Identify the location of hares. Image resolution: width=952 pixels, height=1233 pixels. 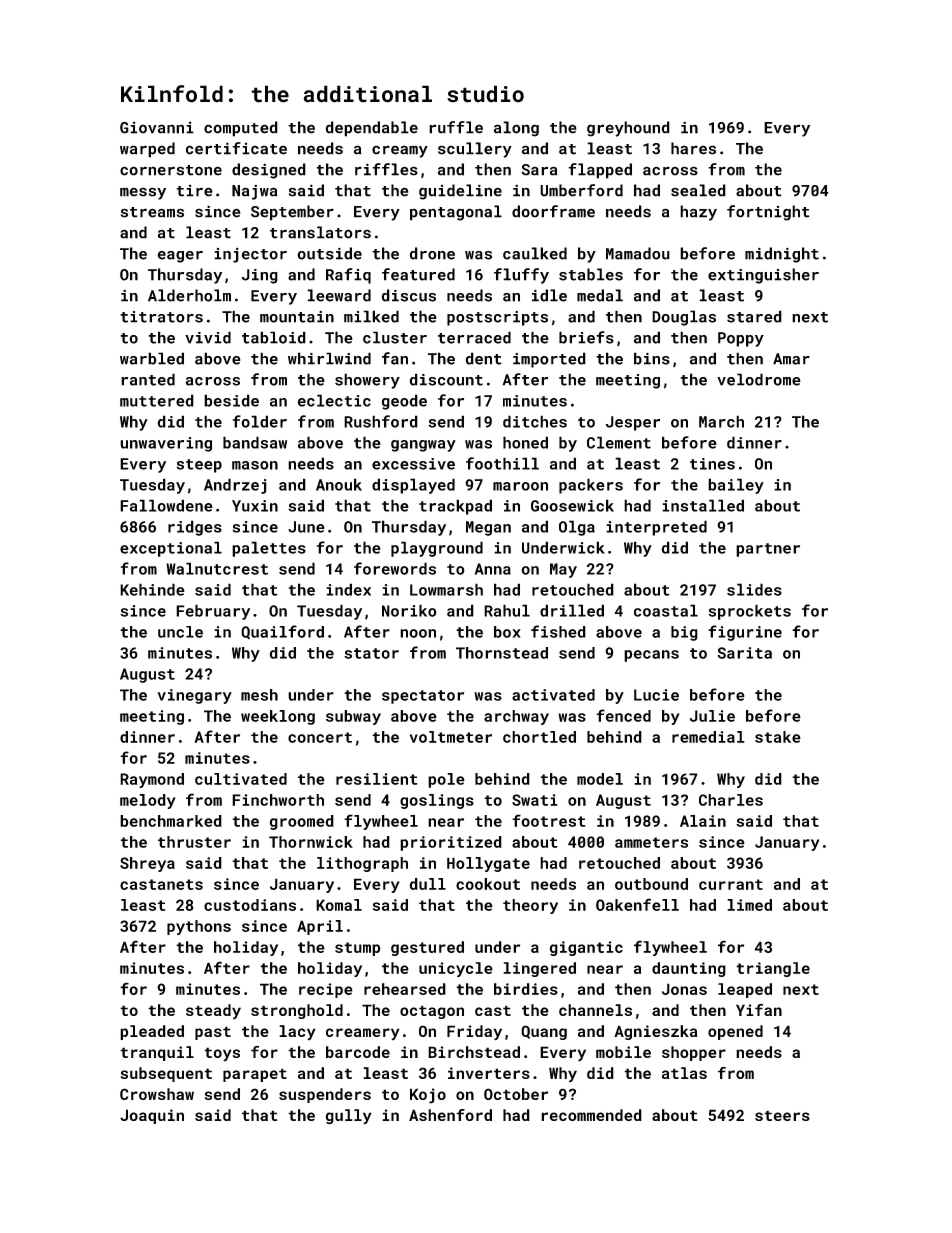
(693, 148).
